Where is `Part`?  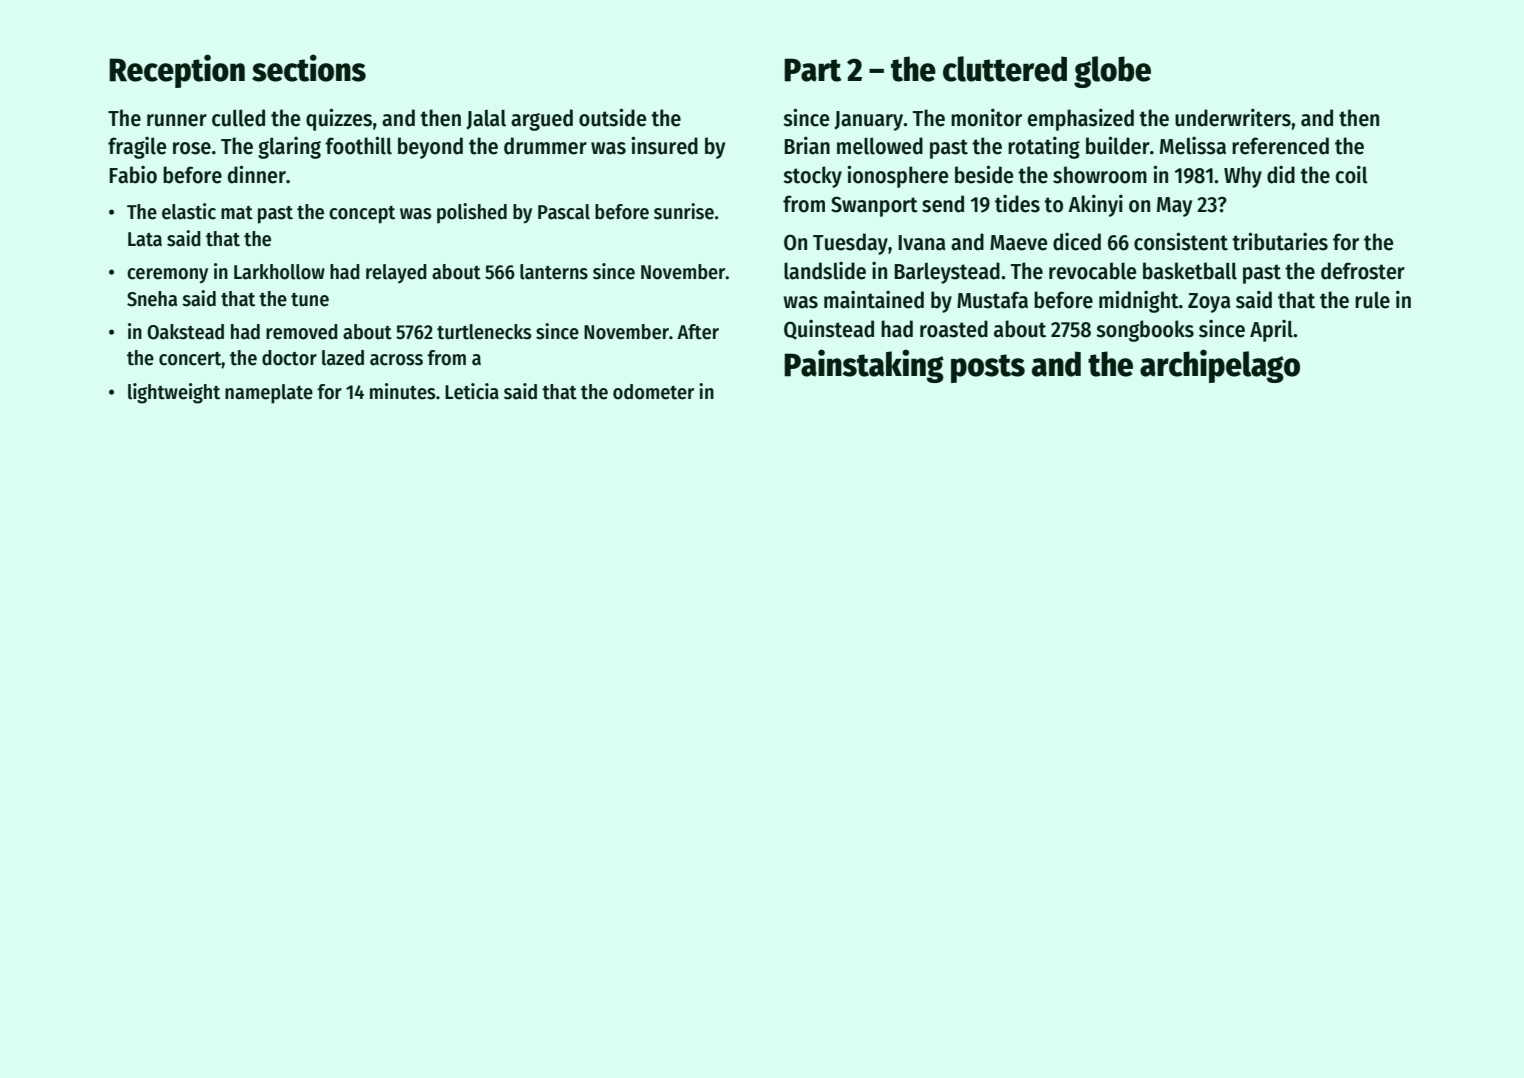
Part is located at coordinates (812, 70).
